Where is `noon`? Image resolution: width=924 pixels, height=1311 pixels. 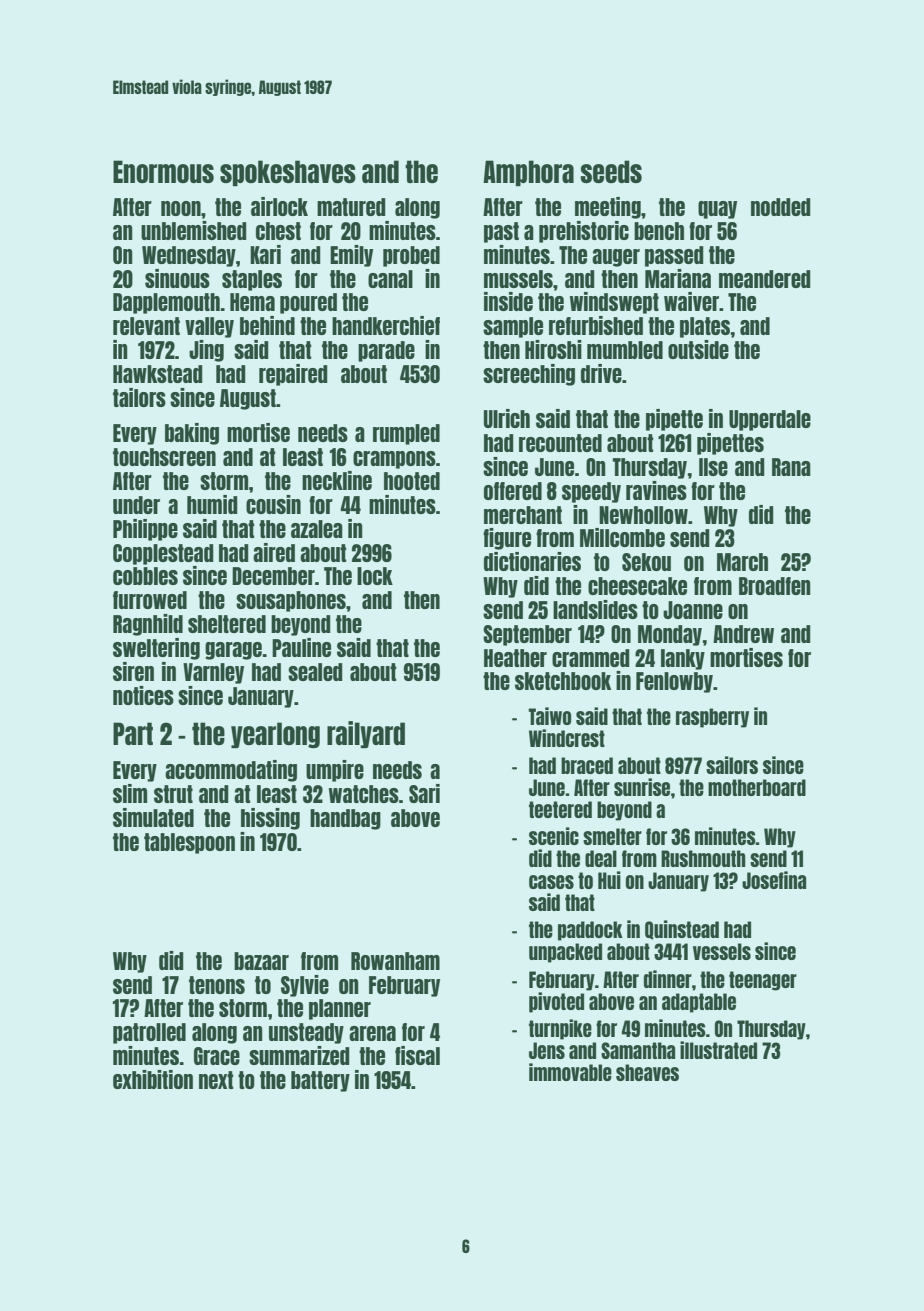 noon is located at coordinates (181, 208).
